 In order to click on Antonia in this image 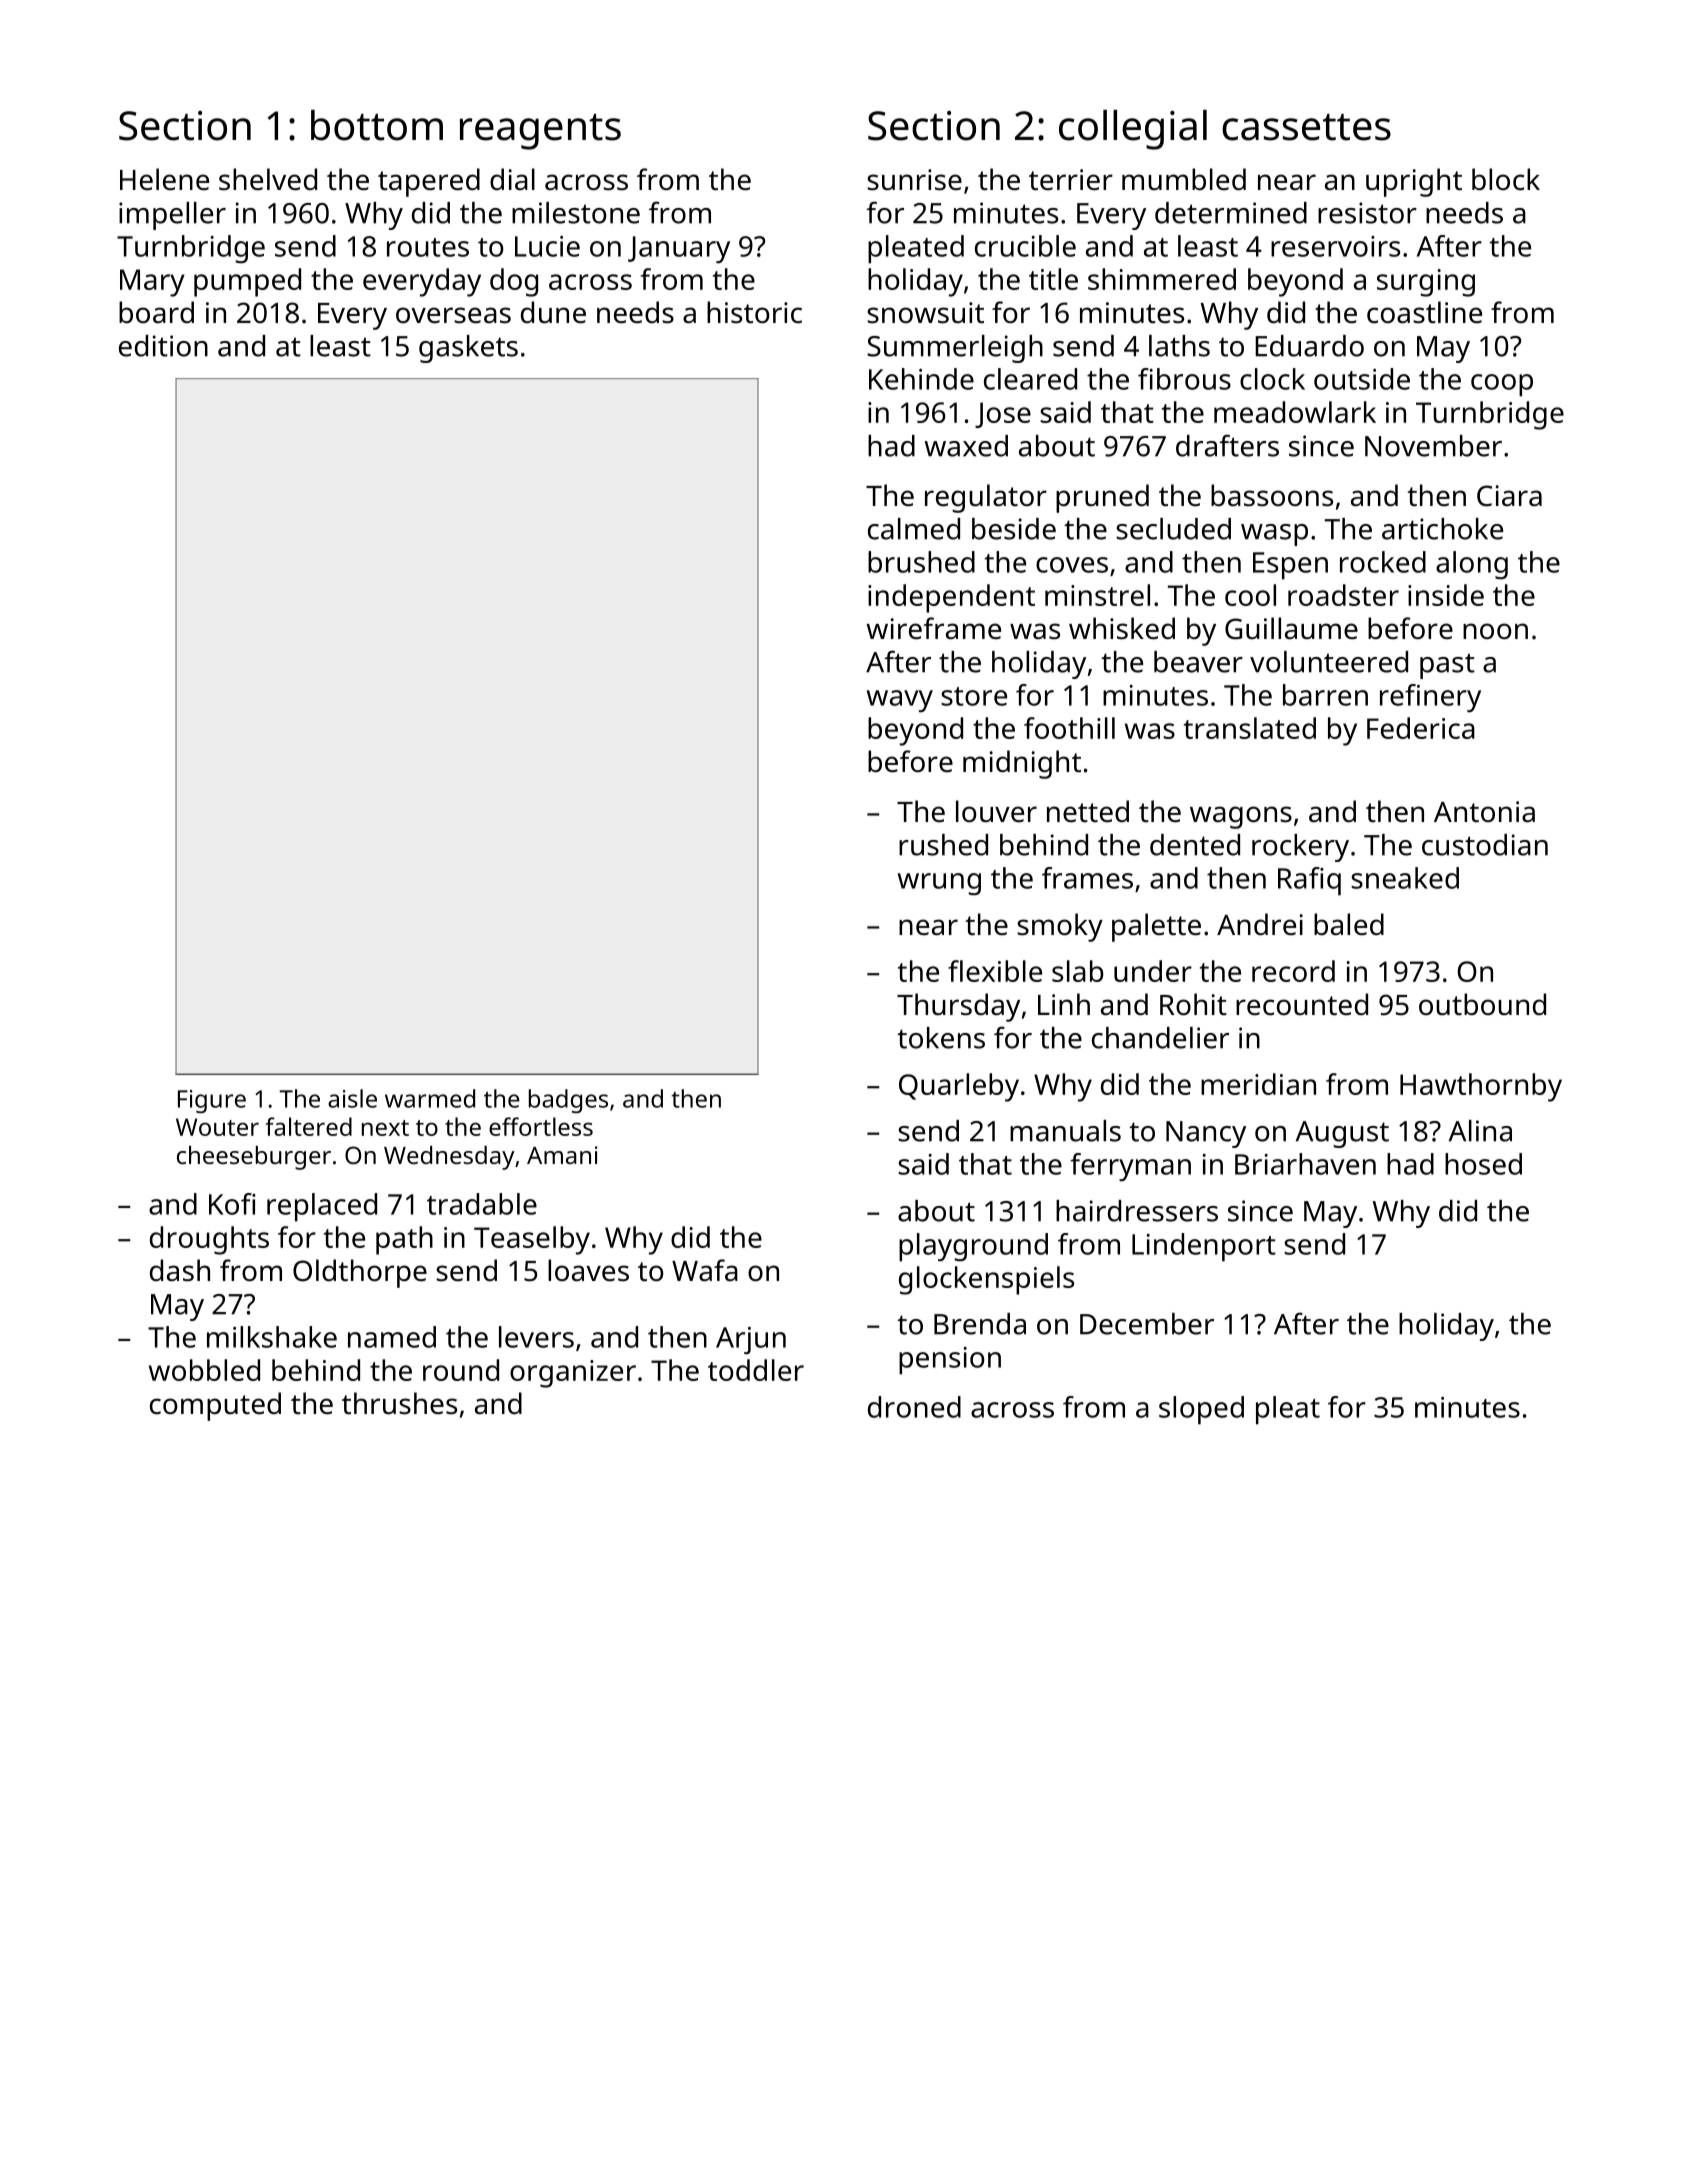, I will do `click(1484, 812)`.
